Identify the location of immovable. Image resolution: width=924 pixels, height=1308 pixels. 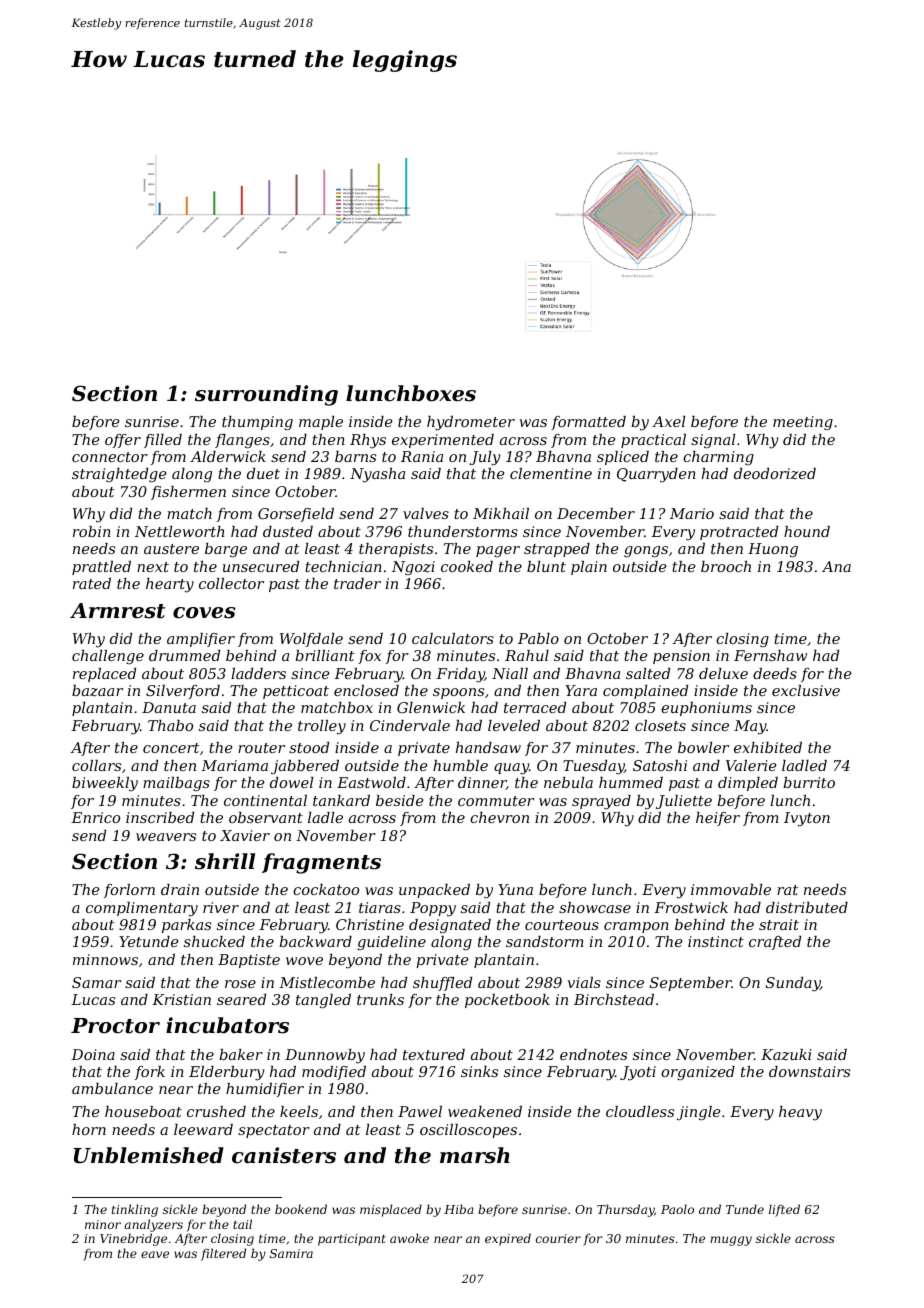
(731, 889).
